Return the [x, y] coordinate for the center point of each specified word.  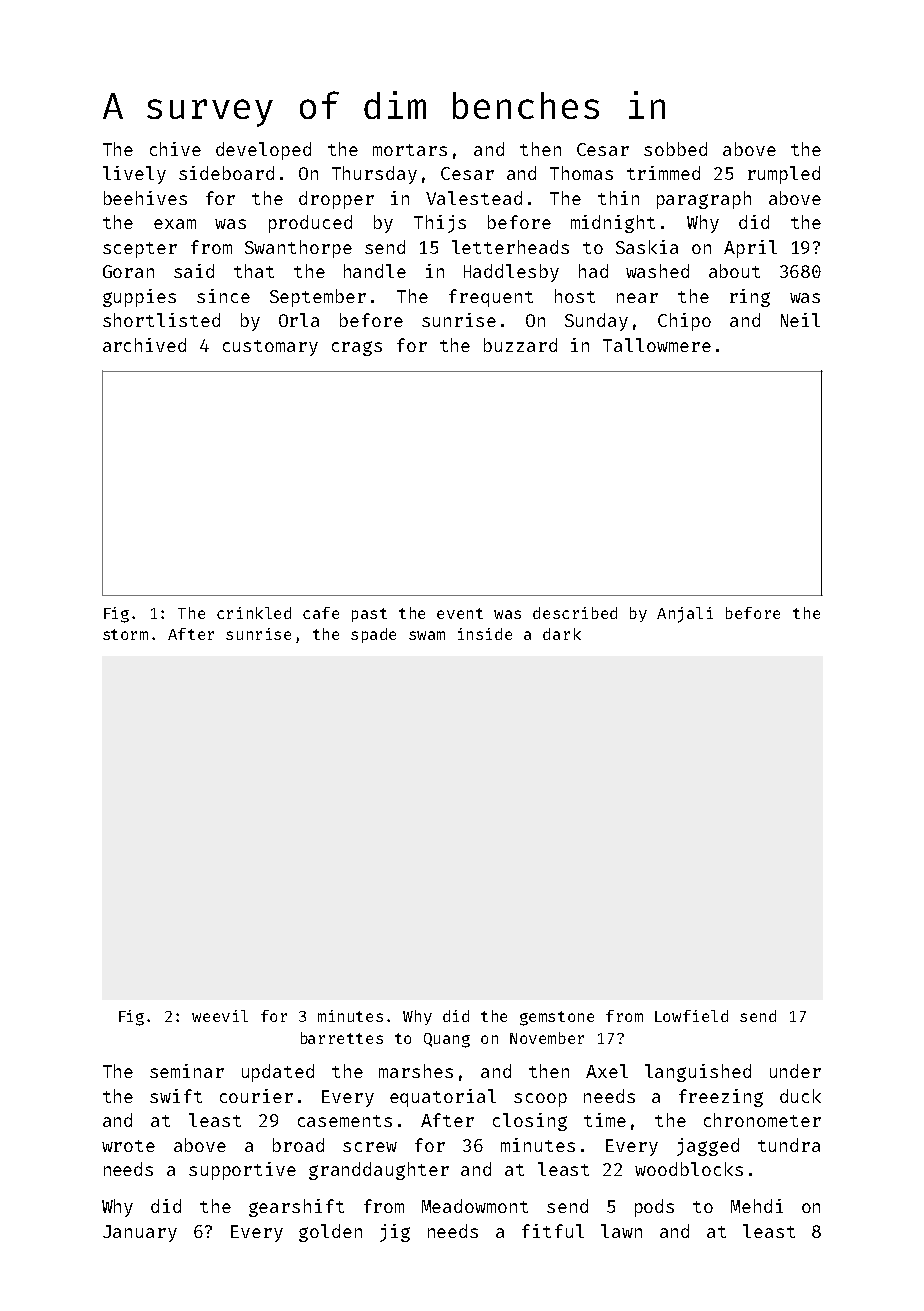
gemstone [557, 1018]
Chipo [684, 322]
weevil [220, 1016]
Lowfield [691, 1016]
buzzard [520, 345]
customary [270, 348]
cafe [321, 613]
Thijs [440, 224]
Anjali [685, 615]
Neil [800, 320]
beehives [145, 198]
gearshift [296, 1208]
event [460, 613]
